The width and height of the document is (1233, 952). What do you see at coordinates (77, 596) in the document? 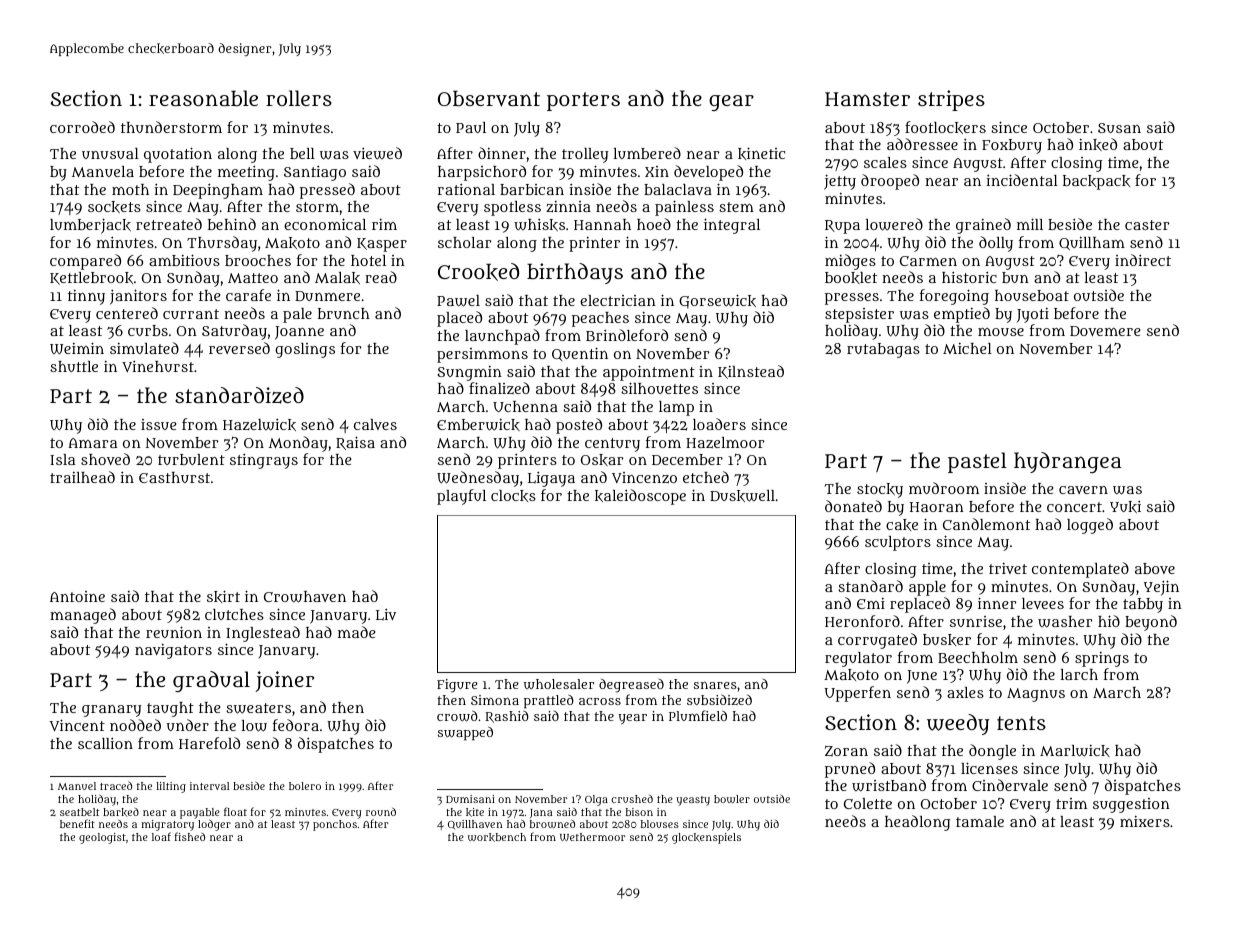
I see `Antoine` at bounding box center [77, 596].
